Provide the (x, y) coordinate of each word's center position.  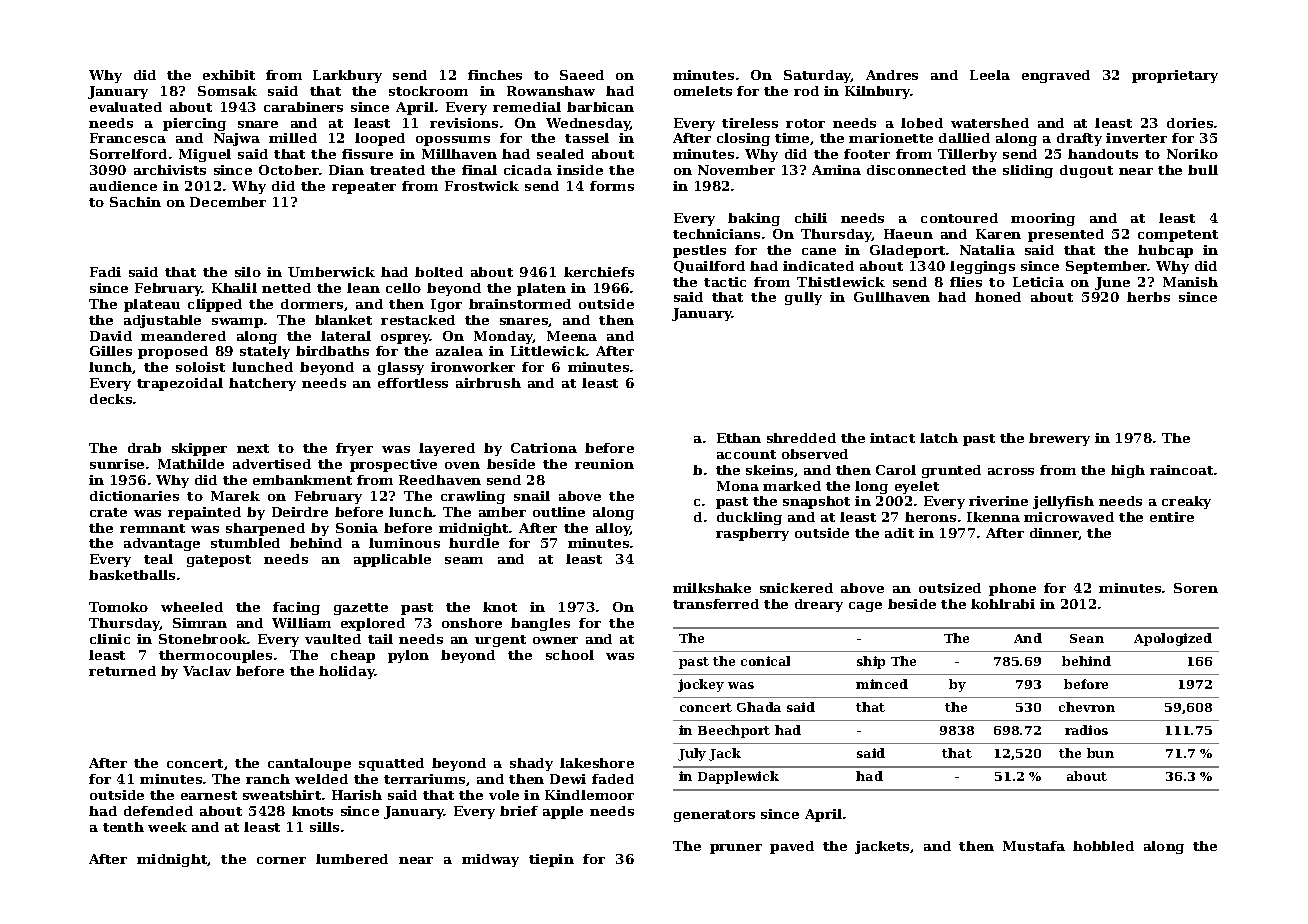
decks (111, 399)
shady (531, 764)
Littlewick (548, 351)
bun (1100, 753)
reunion (604, 464)
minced (882, 684)
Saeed (582, 75)
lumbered (352, 859)
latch (939, 438)
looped (380, 139)
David (111, 336)
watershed (990, 123)
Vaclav (207, 671)
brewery (1059, 439)
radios (1086, 730)
